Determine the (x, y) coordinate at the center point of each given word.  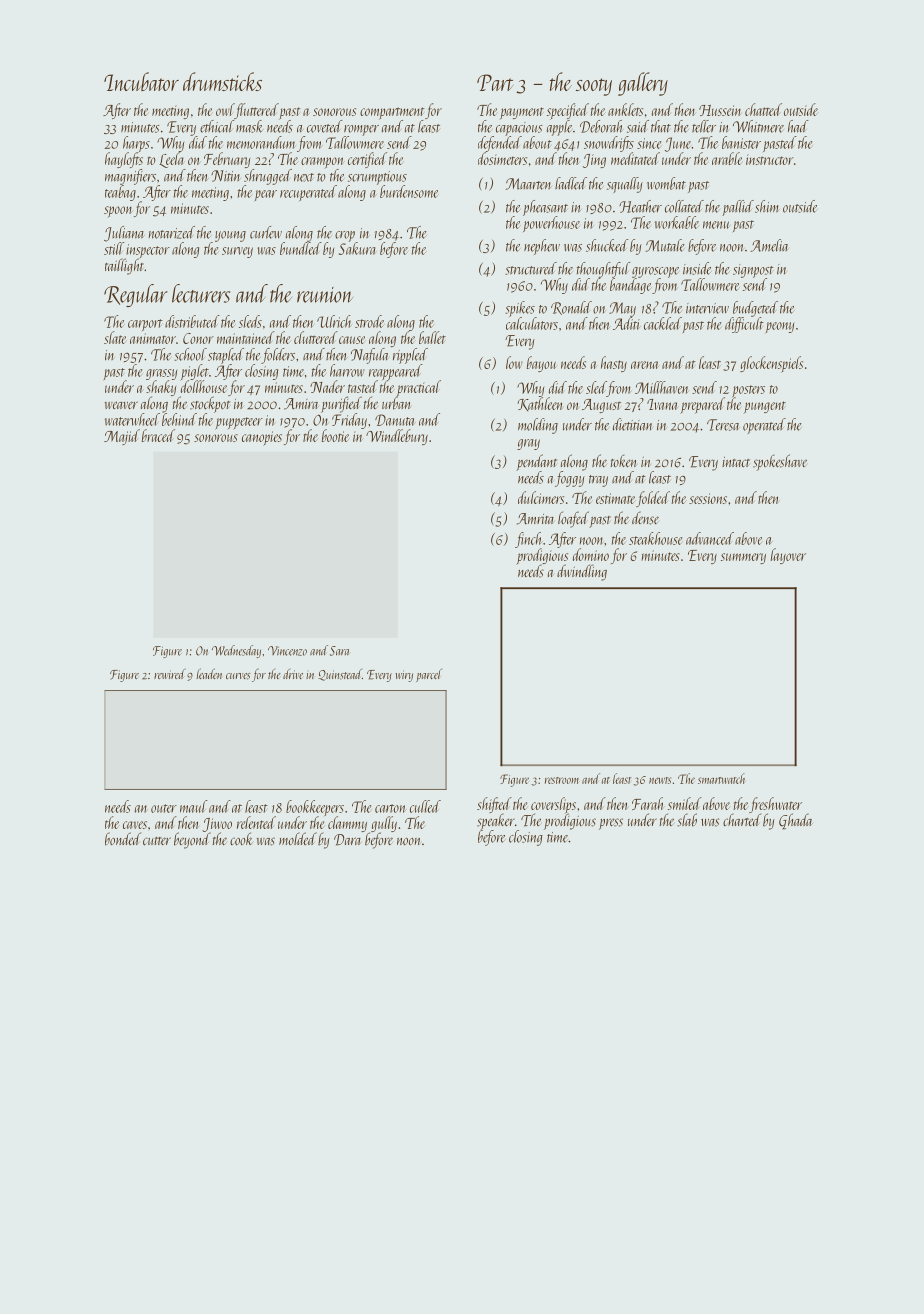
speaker (496, 821)
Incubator (141, 81)
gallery (643, 84)
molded (298, 838)
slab (687, 820)
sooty (594, 87)
